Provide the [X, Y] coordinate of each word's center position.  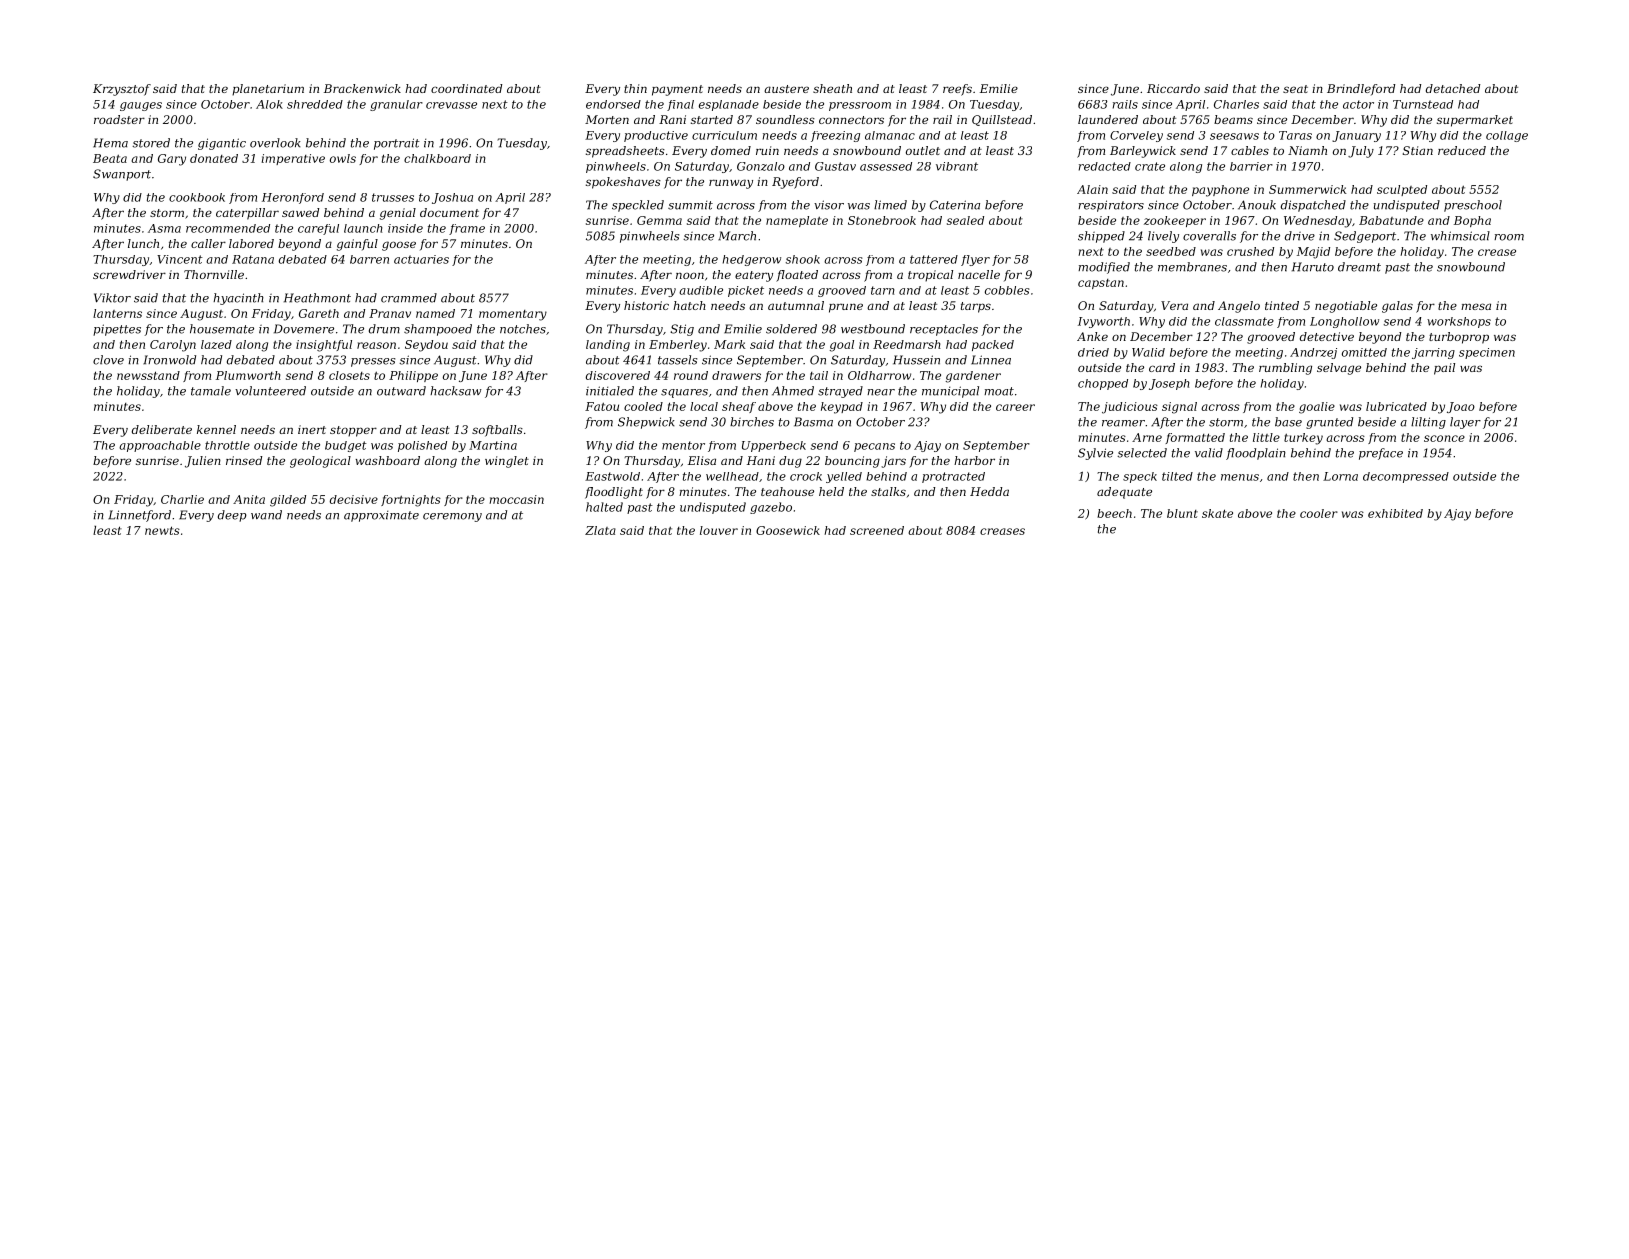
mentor [683, 445]
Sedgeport [1365, 237]
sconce [1444, 438]
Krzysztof [122, 90]
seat [1295, 89]
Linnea [991, 360]
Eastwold [612, 476]
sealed [965, 220]
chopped [1103, 384]
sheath [832, 88]
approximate [381, 516]
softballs [497, 431]
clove [108, 360]
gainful [357, 245]
